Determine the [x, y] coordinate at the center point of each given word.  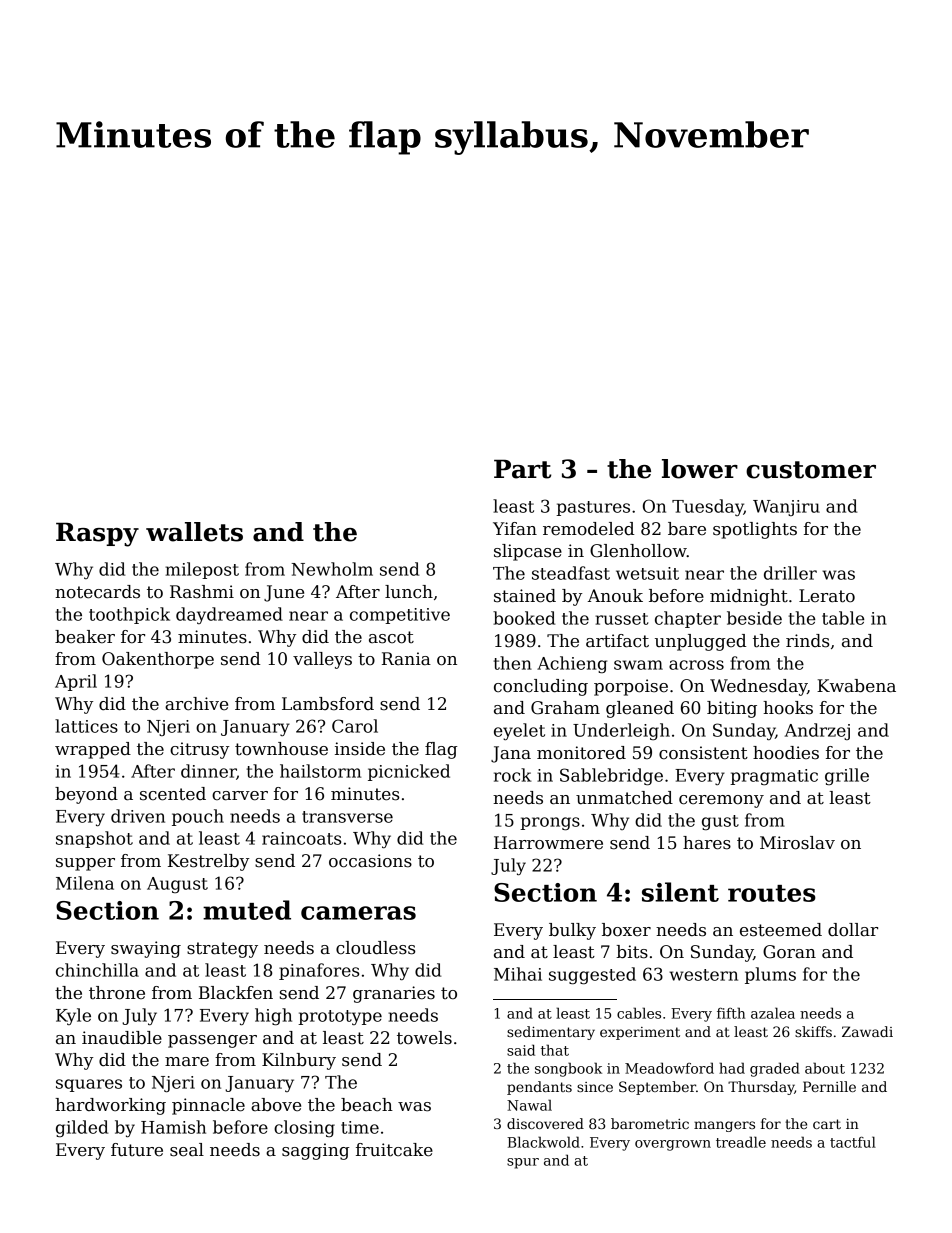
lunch [409, 592]
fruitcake [394, 1150]
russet [622, 619]
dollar [853, 930]
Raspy [97, 534]
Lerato [827, 596]
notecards [97, 592]
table [843, 618]
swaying [146, 949]
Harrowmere [548, 843]
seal [187, 1150]
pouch [198, 817]
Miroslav [797, 843]
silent [680, 892]
